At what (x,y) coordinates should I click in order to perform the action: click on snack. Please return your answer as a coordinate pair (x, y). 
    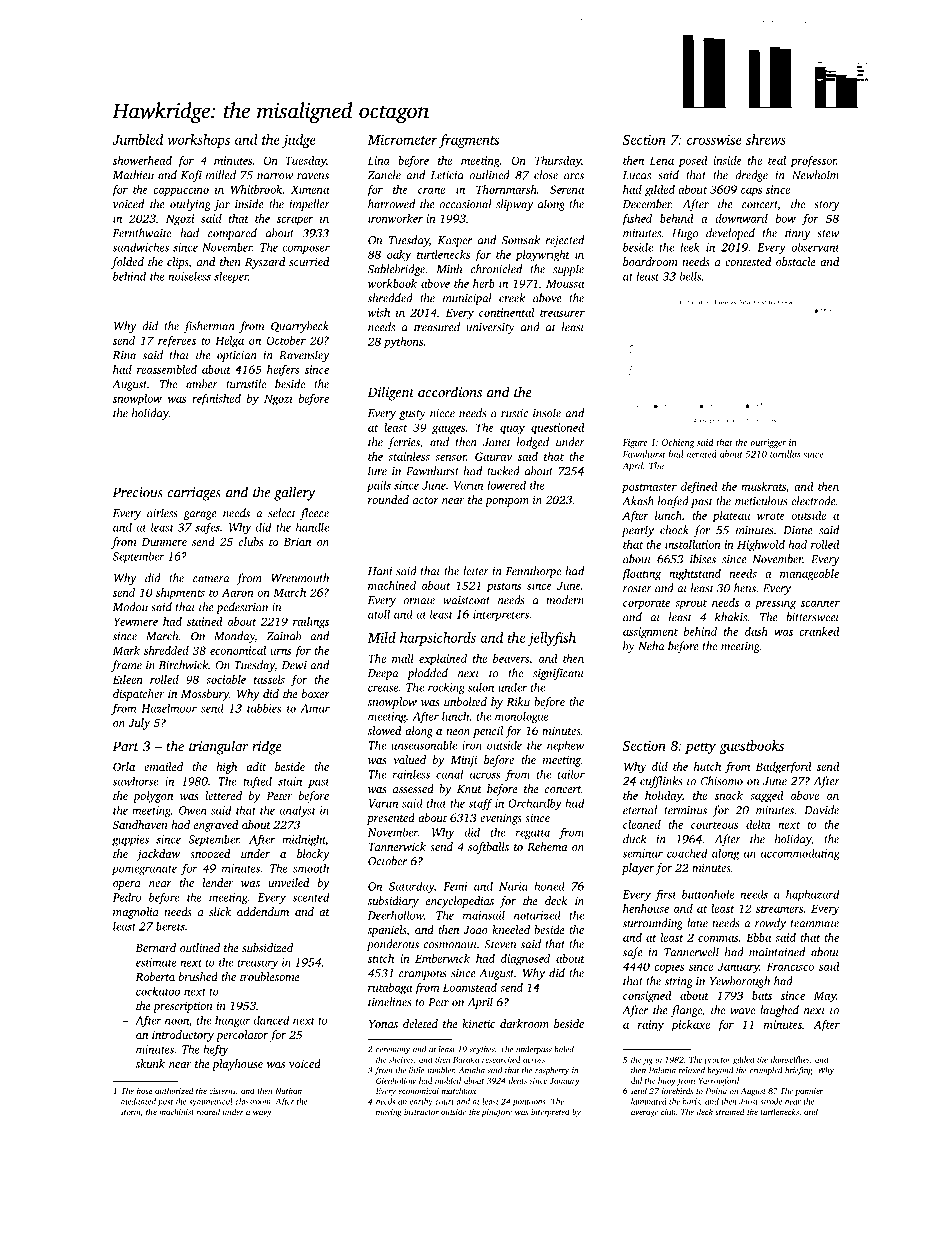
    Looking at the image, I should click on (729, 795).
